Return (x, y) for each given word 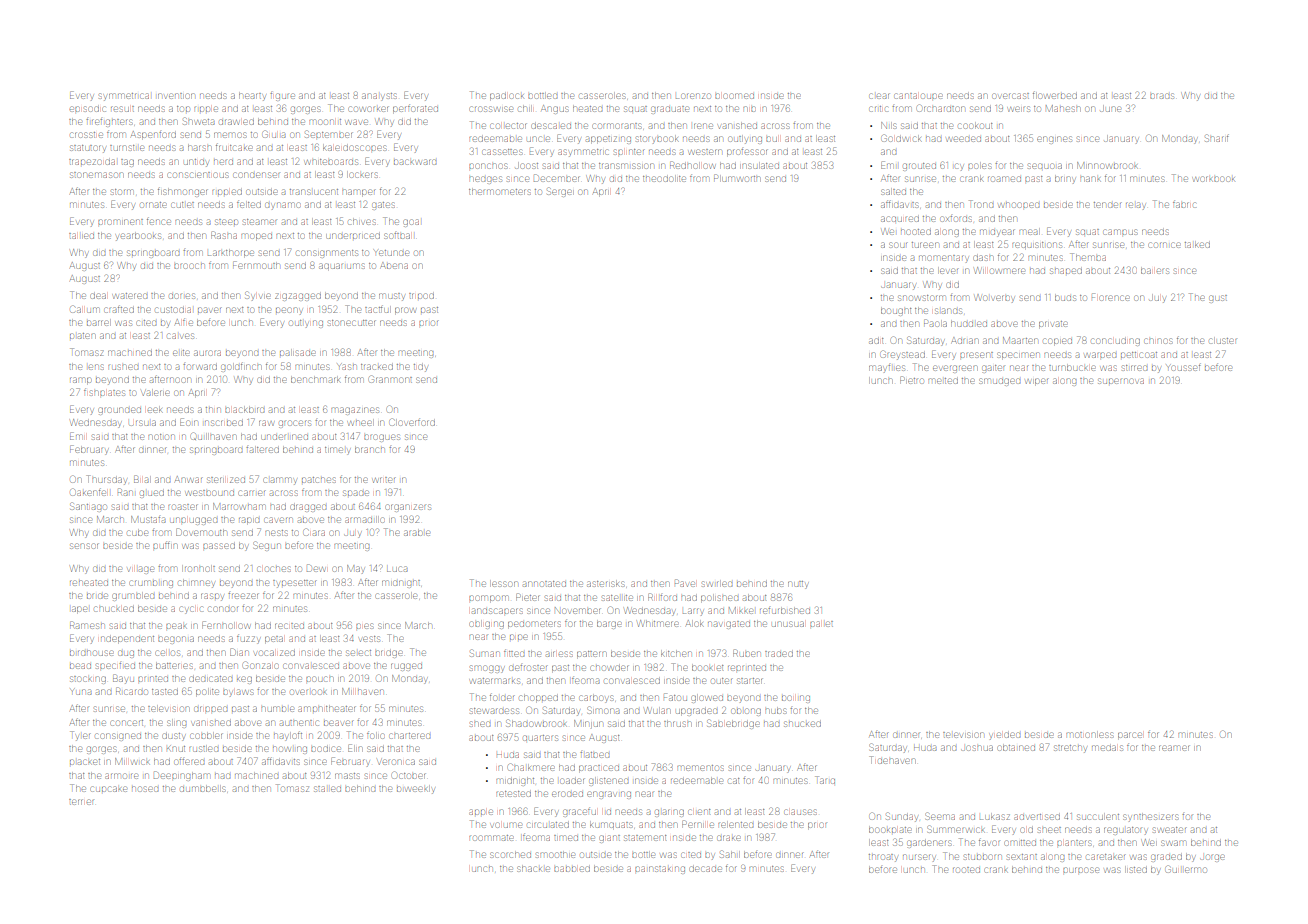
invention (176, 96)
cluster (1223, 341)
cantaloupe (918, 96)
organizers (408, 508)
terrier (81, 802)
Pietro (912, 380)
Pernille (698, 824)
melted (943, 381)
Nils (888, 125)
